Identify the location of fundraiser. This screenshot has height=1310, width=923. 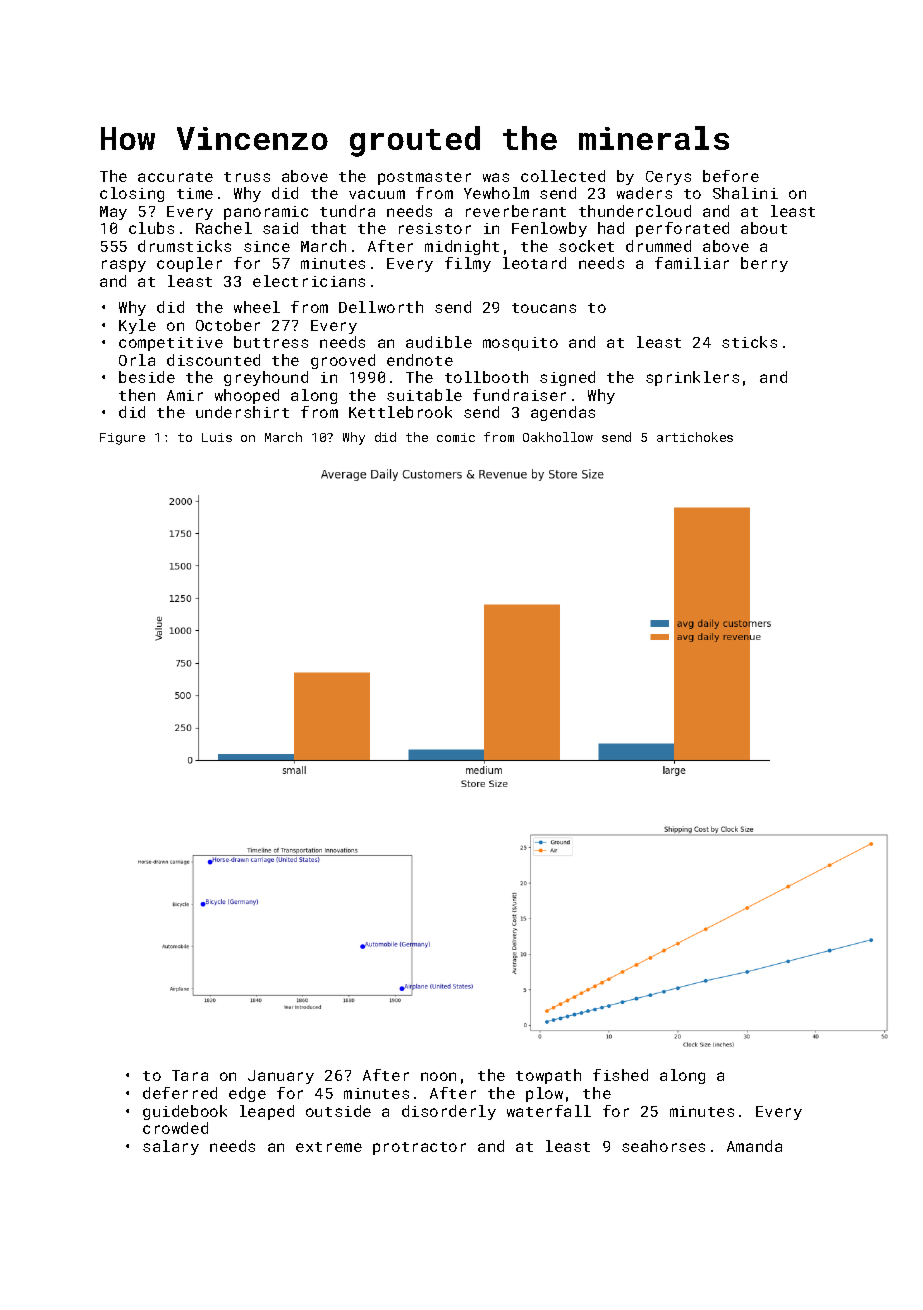
(519, 395).
